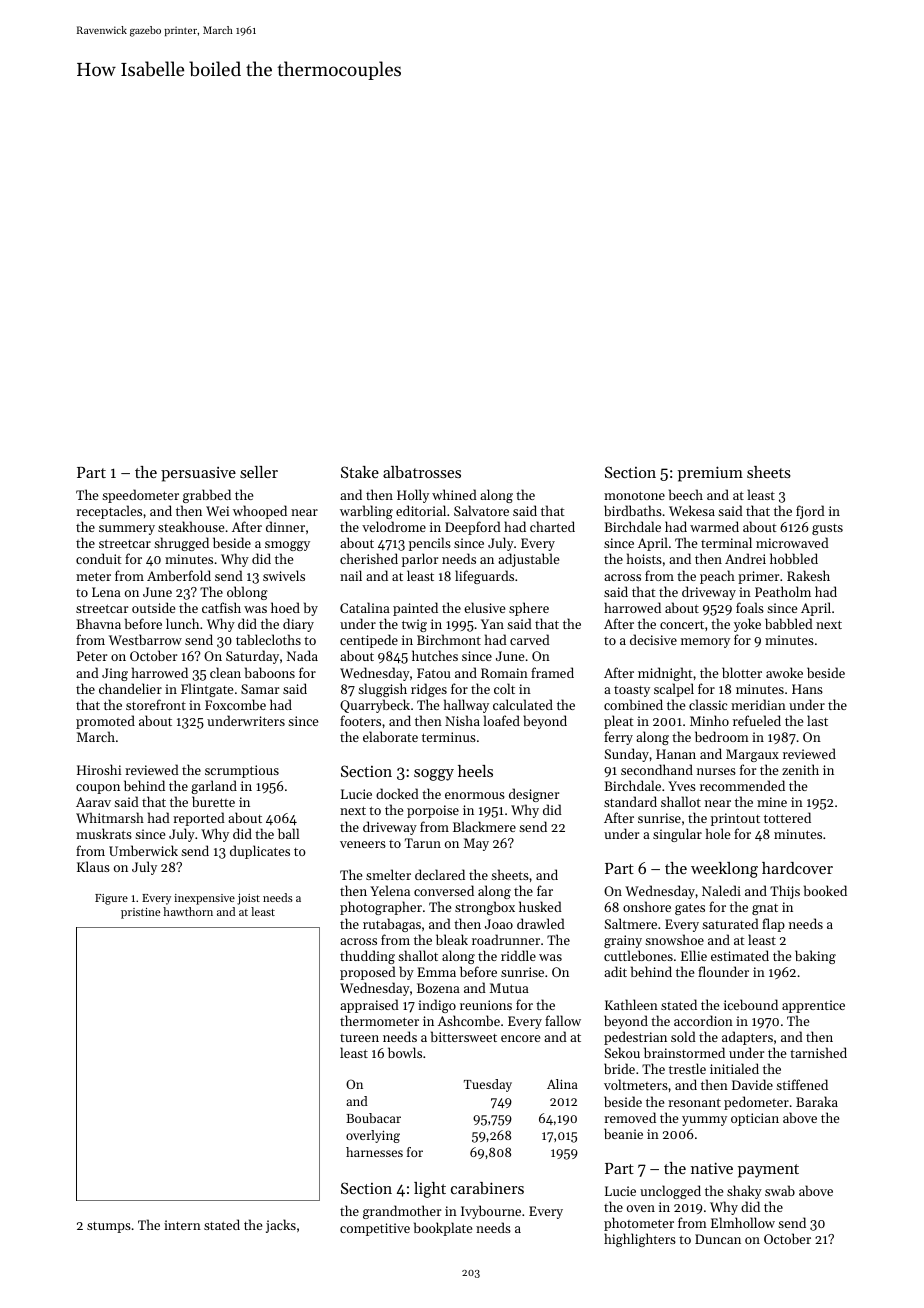 This screenshot has height=1308, width=924. I want to click on removed, so click(630, 1117).
